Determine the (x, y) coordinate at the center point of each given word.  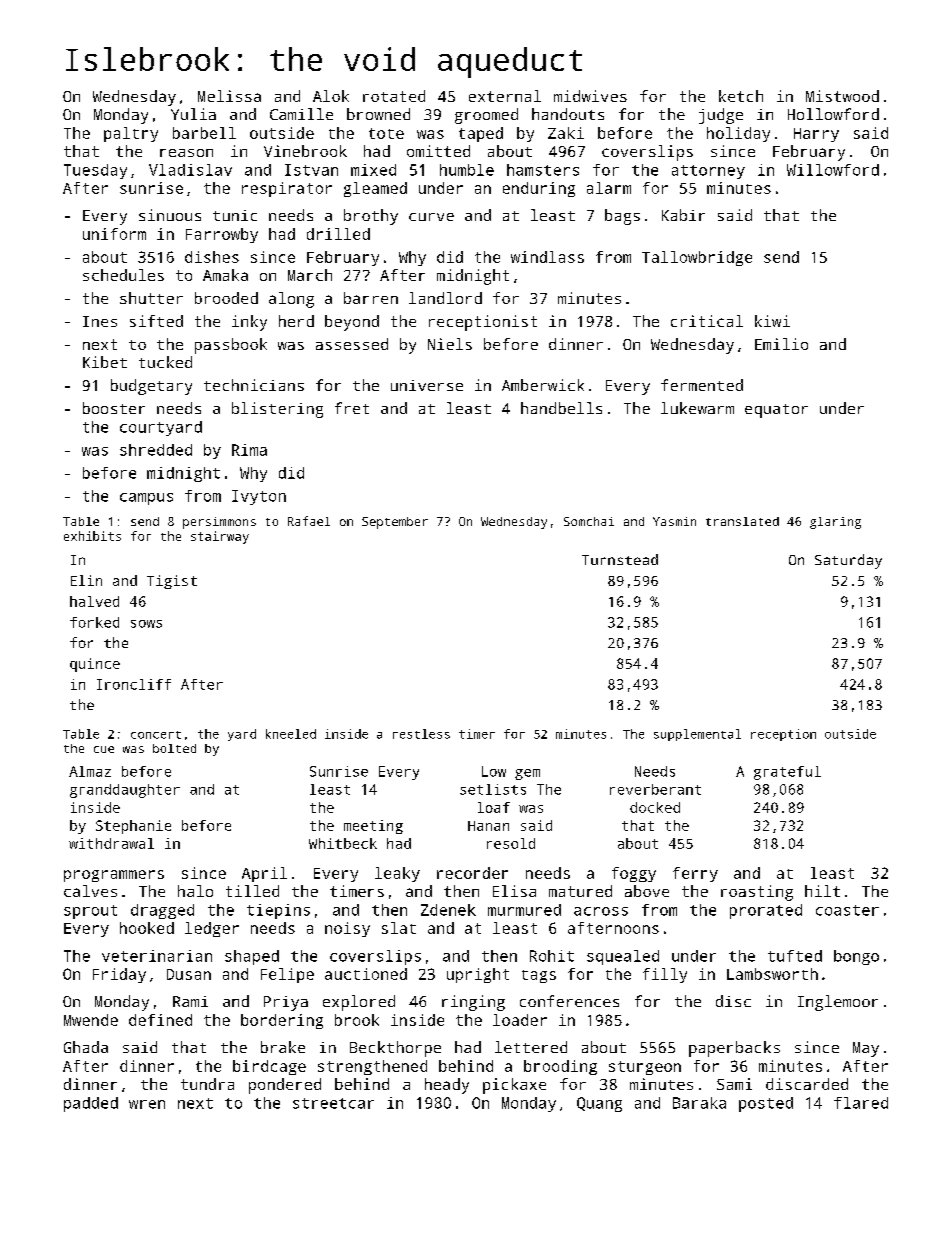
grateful (787, 773)
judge (721, 116)
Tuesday (95, 171)
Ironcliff (134, 684)
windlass (547, 257)
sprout (90, 912)
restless (421, 734)
